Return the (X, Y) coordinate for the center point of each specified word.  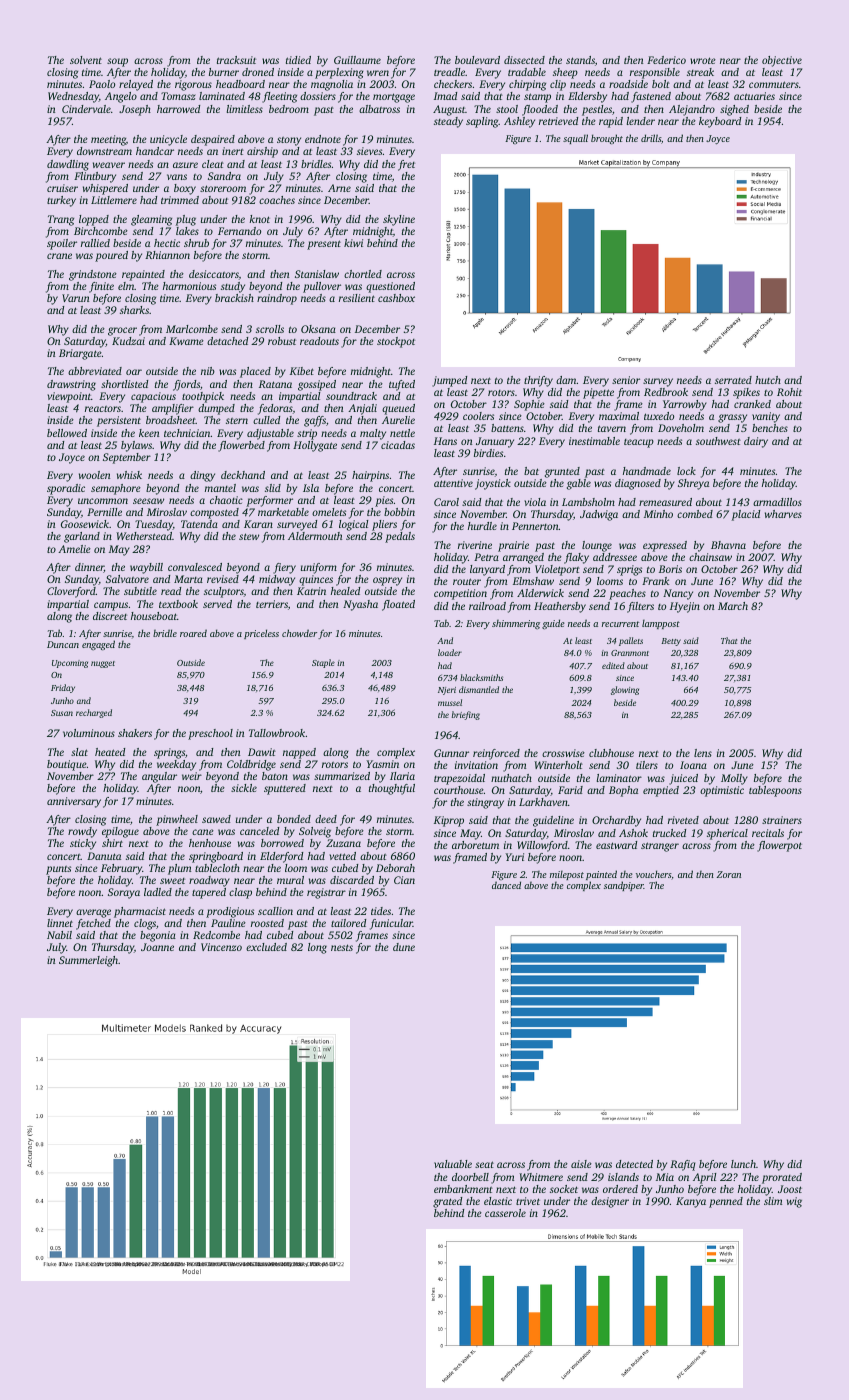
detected (634, 1164)
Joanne (157, 947)
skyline (399, 220)
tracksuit (236, 60)
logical (353, 525)
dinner (89, 568)
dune (404, 947)
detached (227, 341)
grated (447, 1202)
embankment (463, 1189)
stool (507, 109)
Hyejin (685, 607)
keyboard (720, 122)
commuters (774, 84)
